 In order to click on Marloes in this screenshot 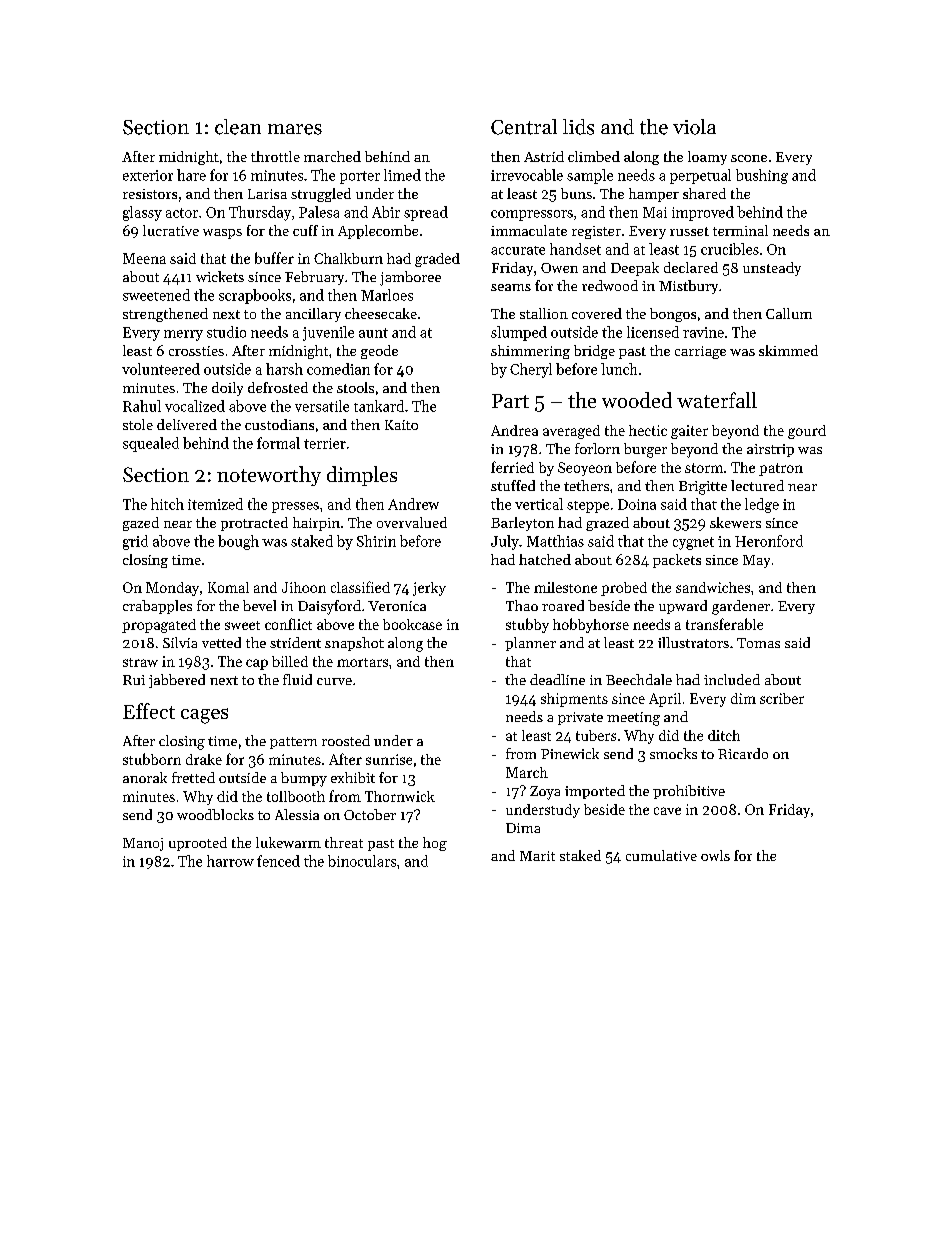, I will do `click(387, 295)`.
